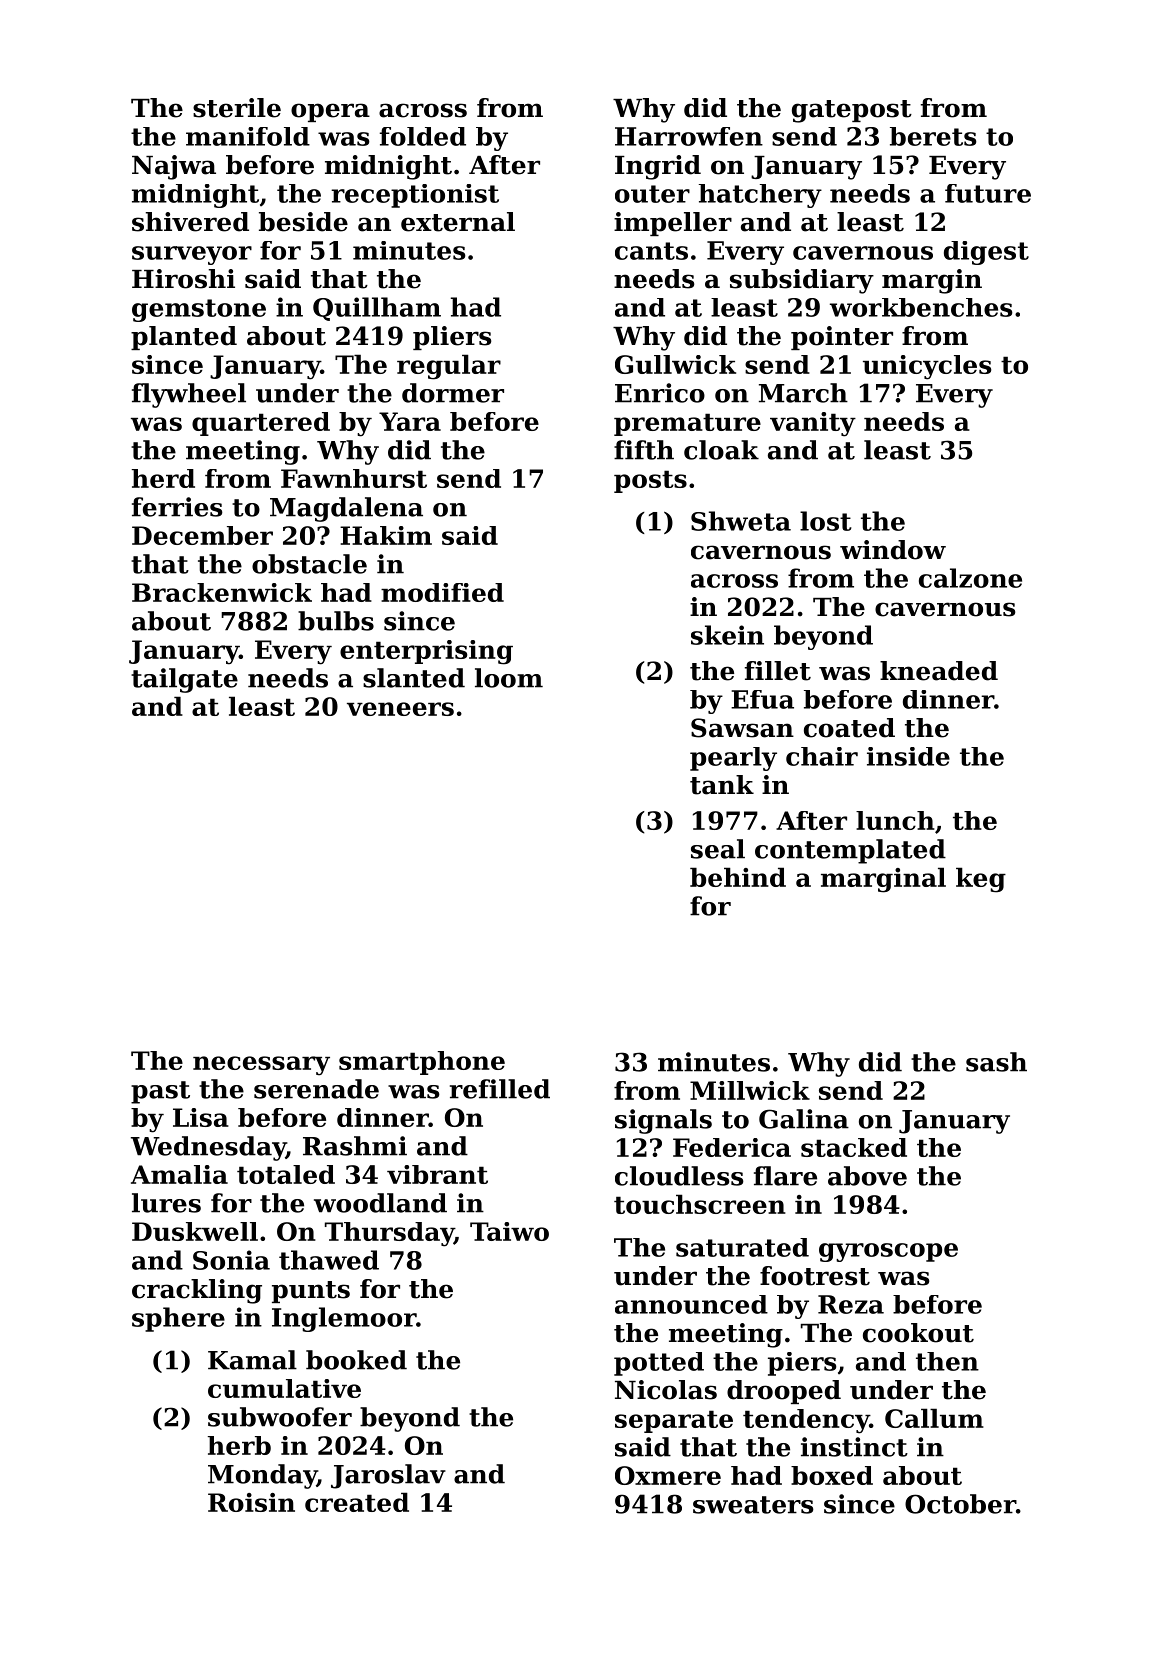 The height and width of the screenshot is (1654, 1165). I want to click on then, so click(947, 1361).
